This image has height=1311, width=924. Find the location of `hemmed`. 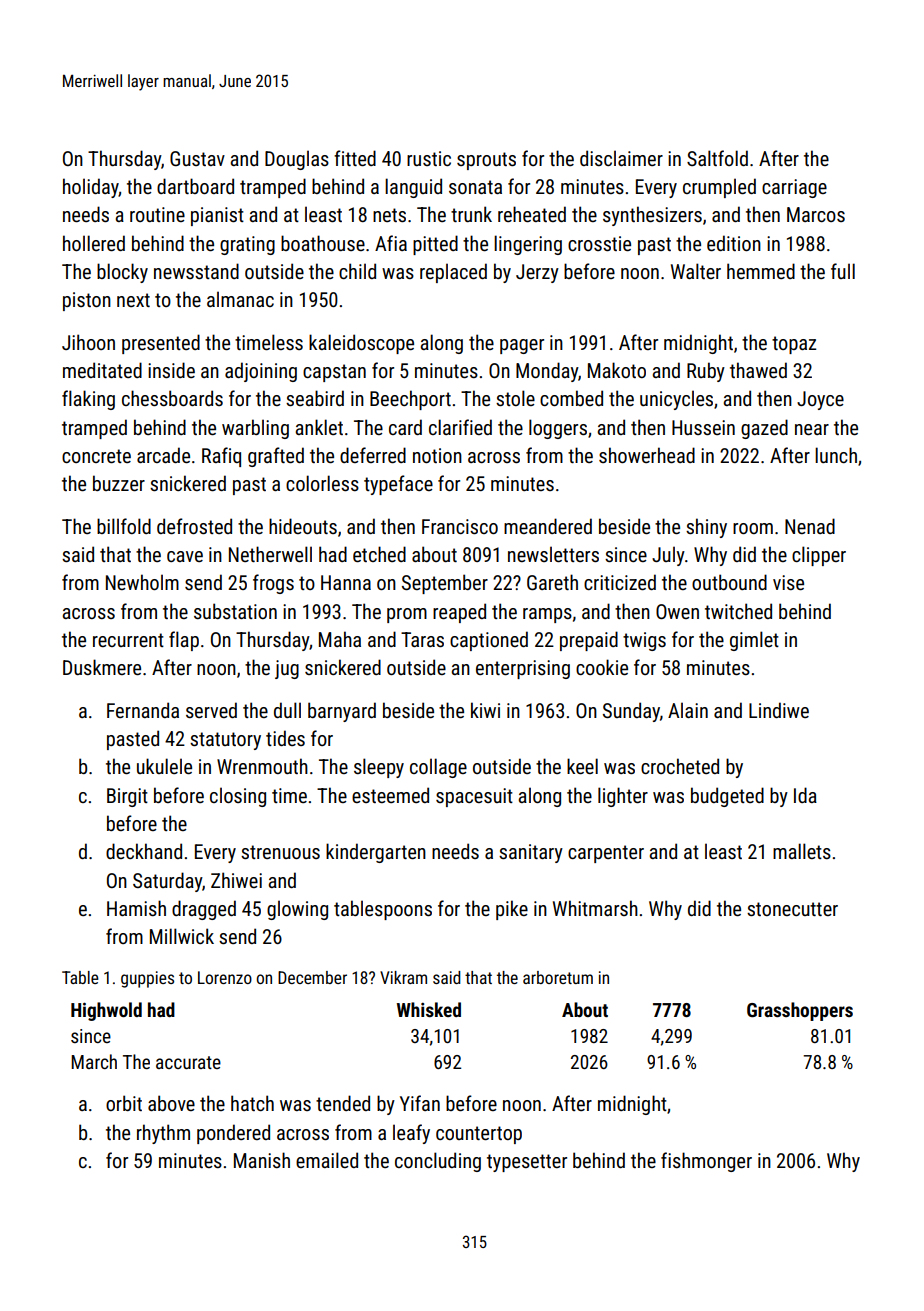

hemmed is located at coordinates (761, 271).
